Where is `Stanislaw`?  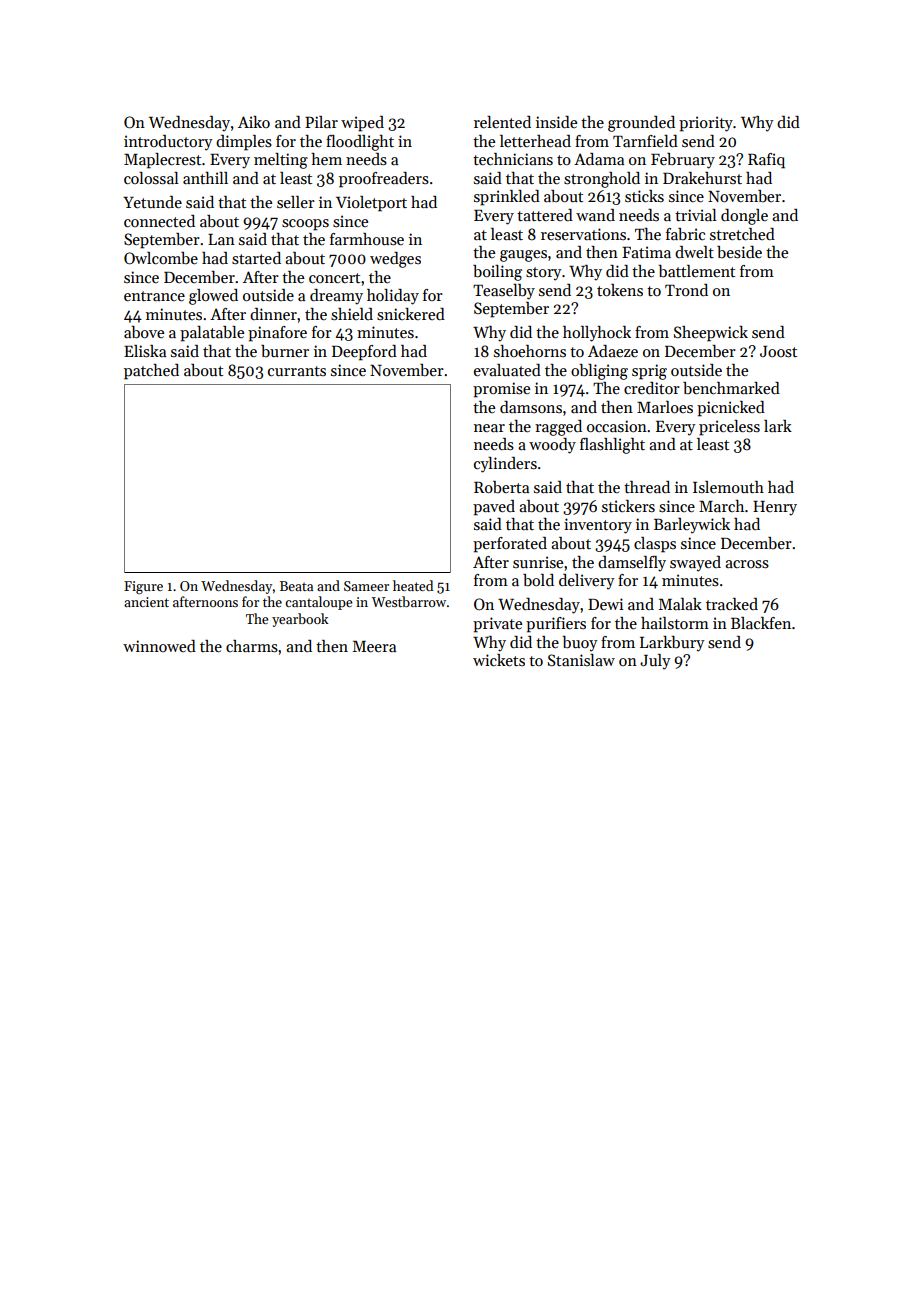
Stanislaw is located at coordinates (581, 660).
